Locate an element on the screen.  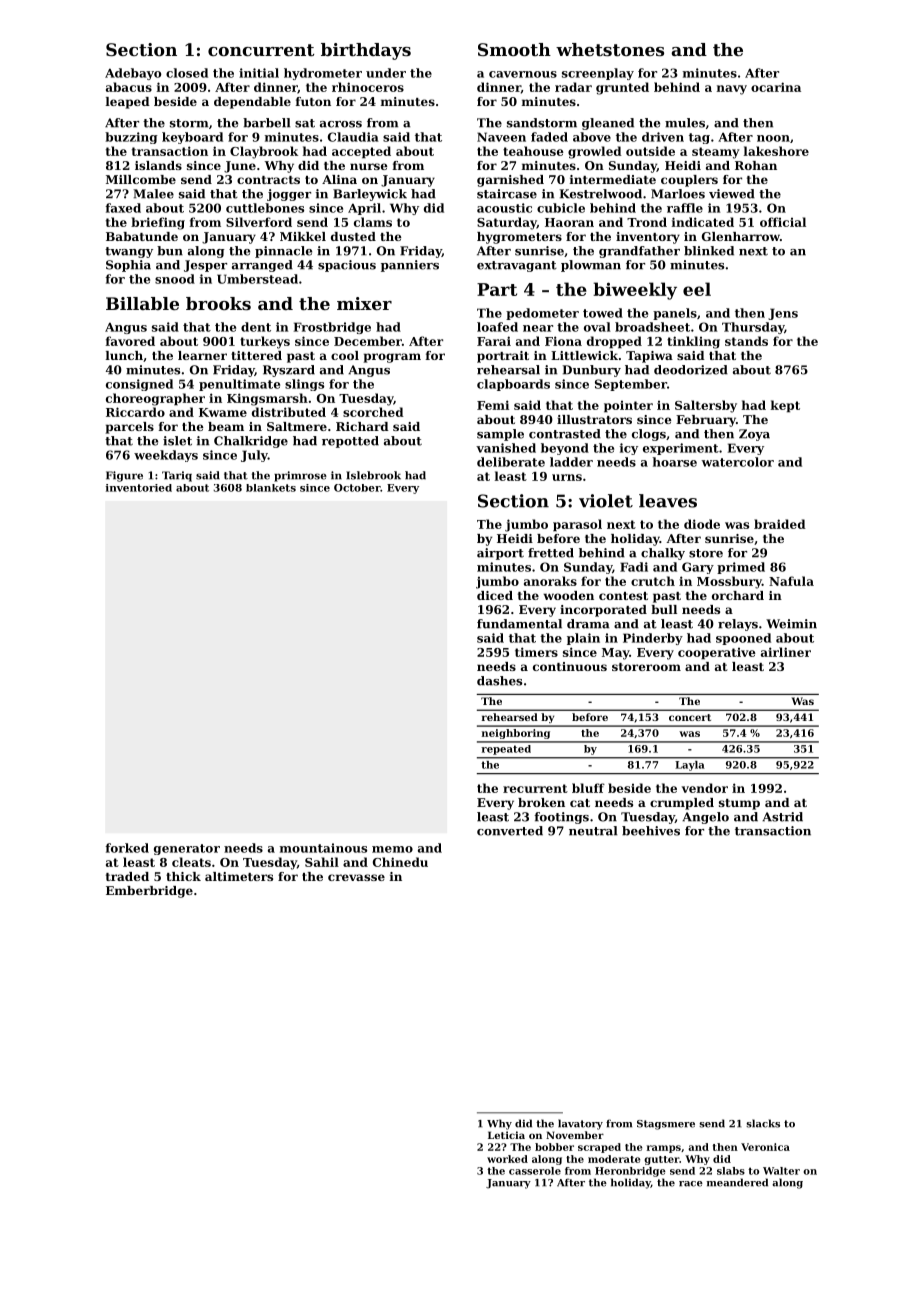
concurrent is located at coordinates (261, 50).
